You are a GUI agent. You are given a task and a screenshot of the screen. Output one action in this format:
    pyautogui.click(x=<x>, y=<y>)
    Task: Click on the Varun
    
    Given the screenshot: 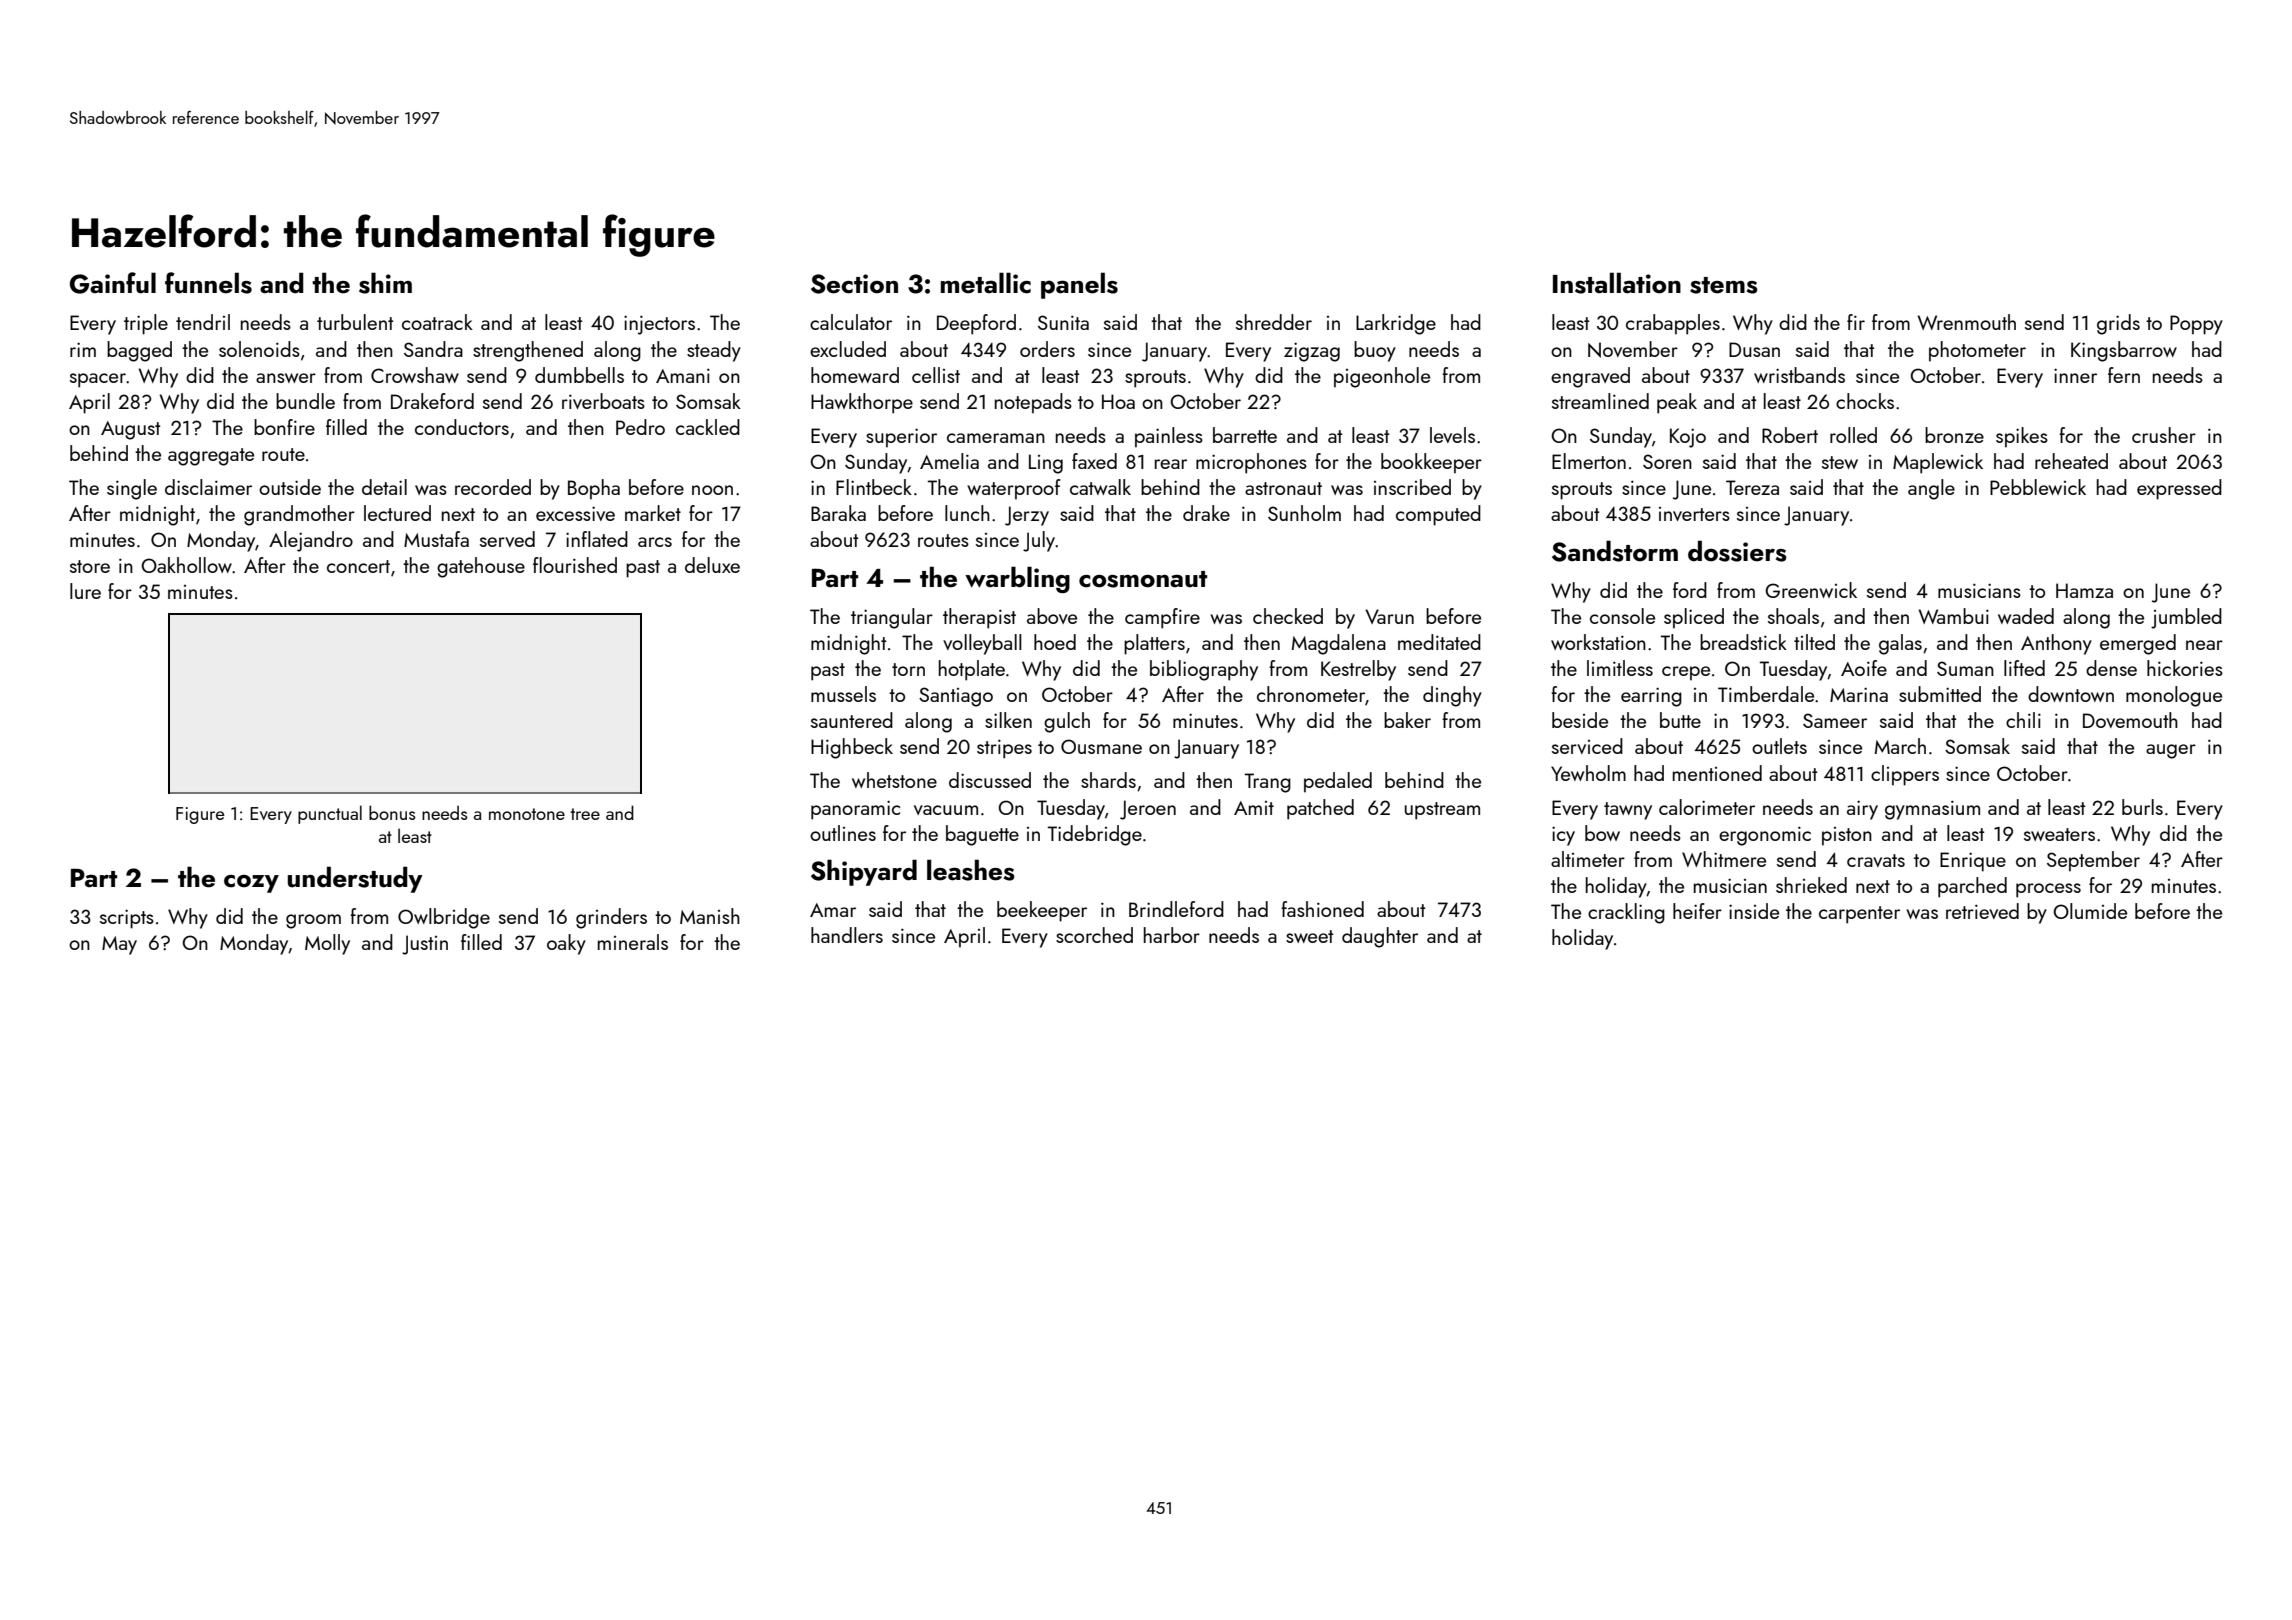 What is the action you would take?
    pyautogui.click(x=1389, y=616)
